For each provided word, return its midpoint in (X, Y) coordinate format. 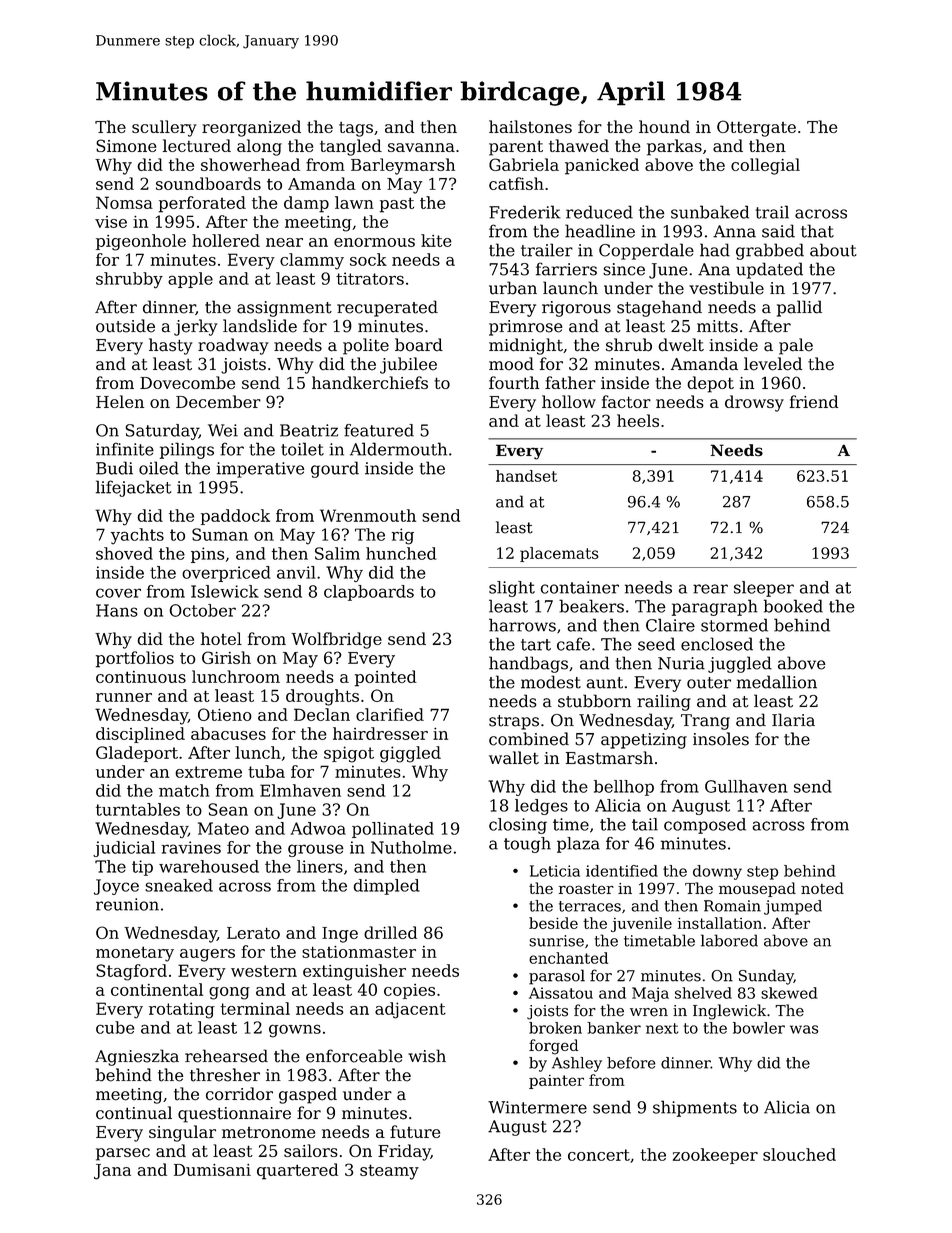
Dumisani (212, 1170)
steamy (389, 1172)
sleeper (764, 589)
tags (356, 129)
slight (512, 589)
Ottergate (756, 128)
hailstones (530, 126)
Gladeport (137, 754)
